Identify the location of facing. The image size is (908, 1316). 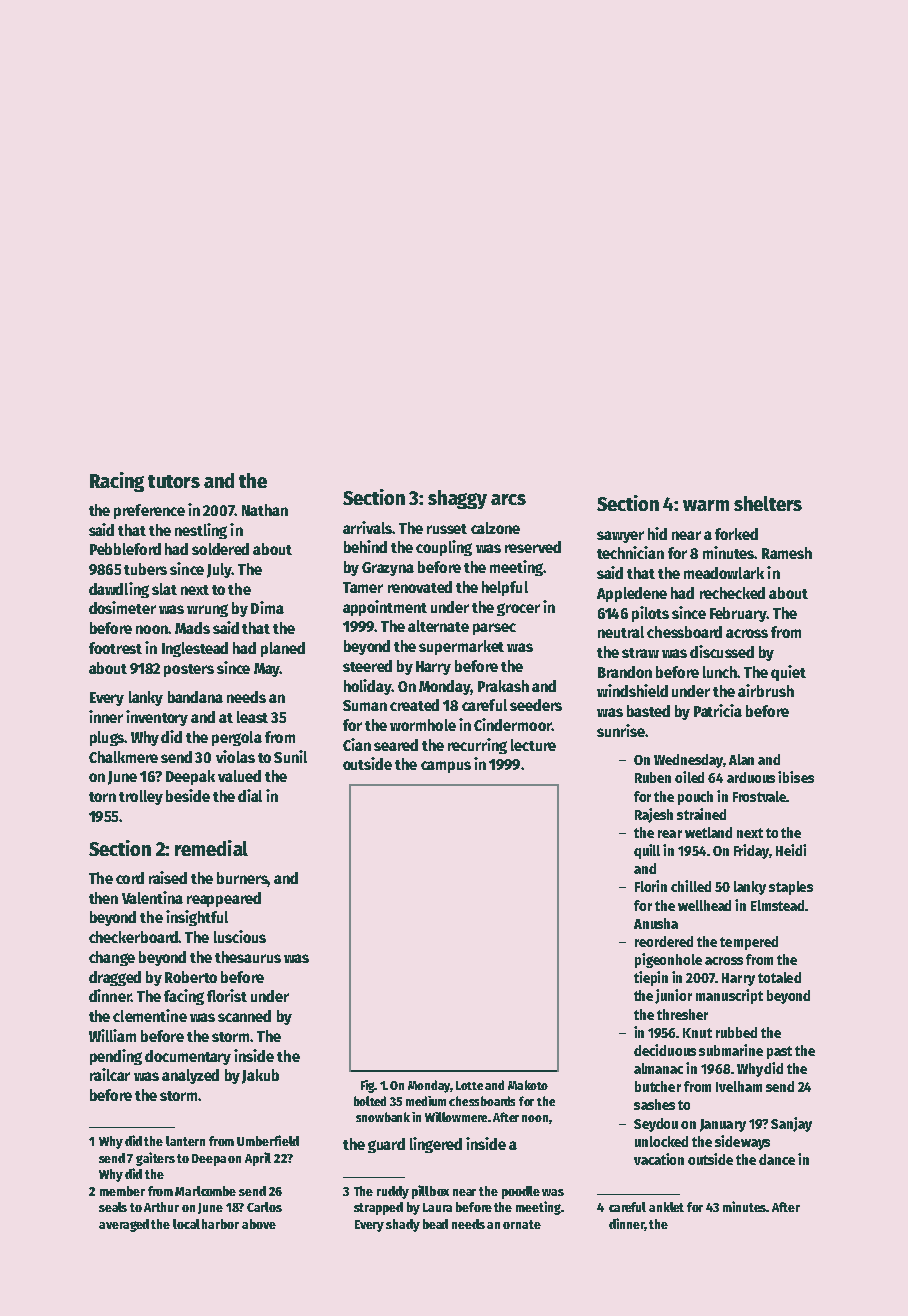
(184, 997).
